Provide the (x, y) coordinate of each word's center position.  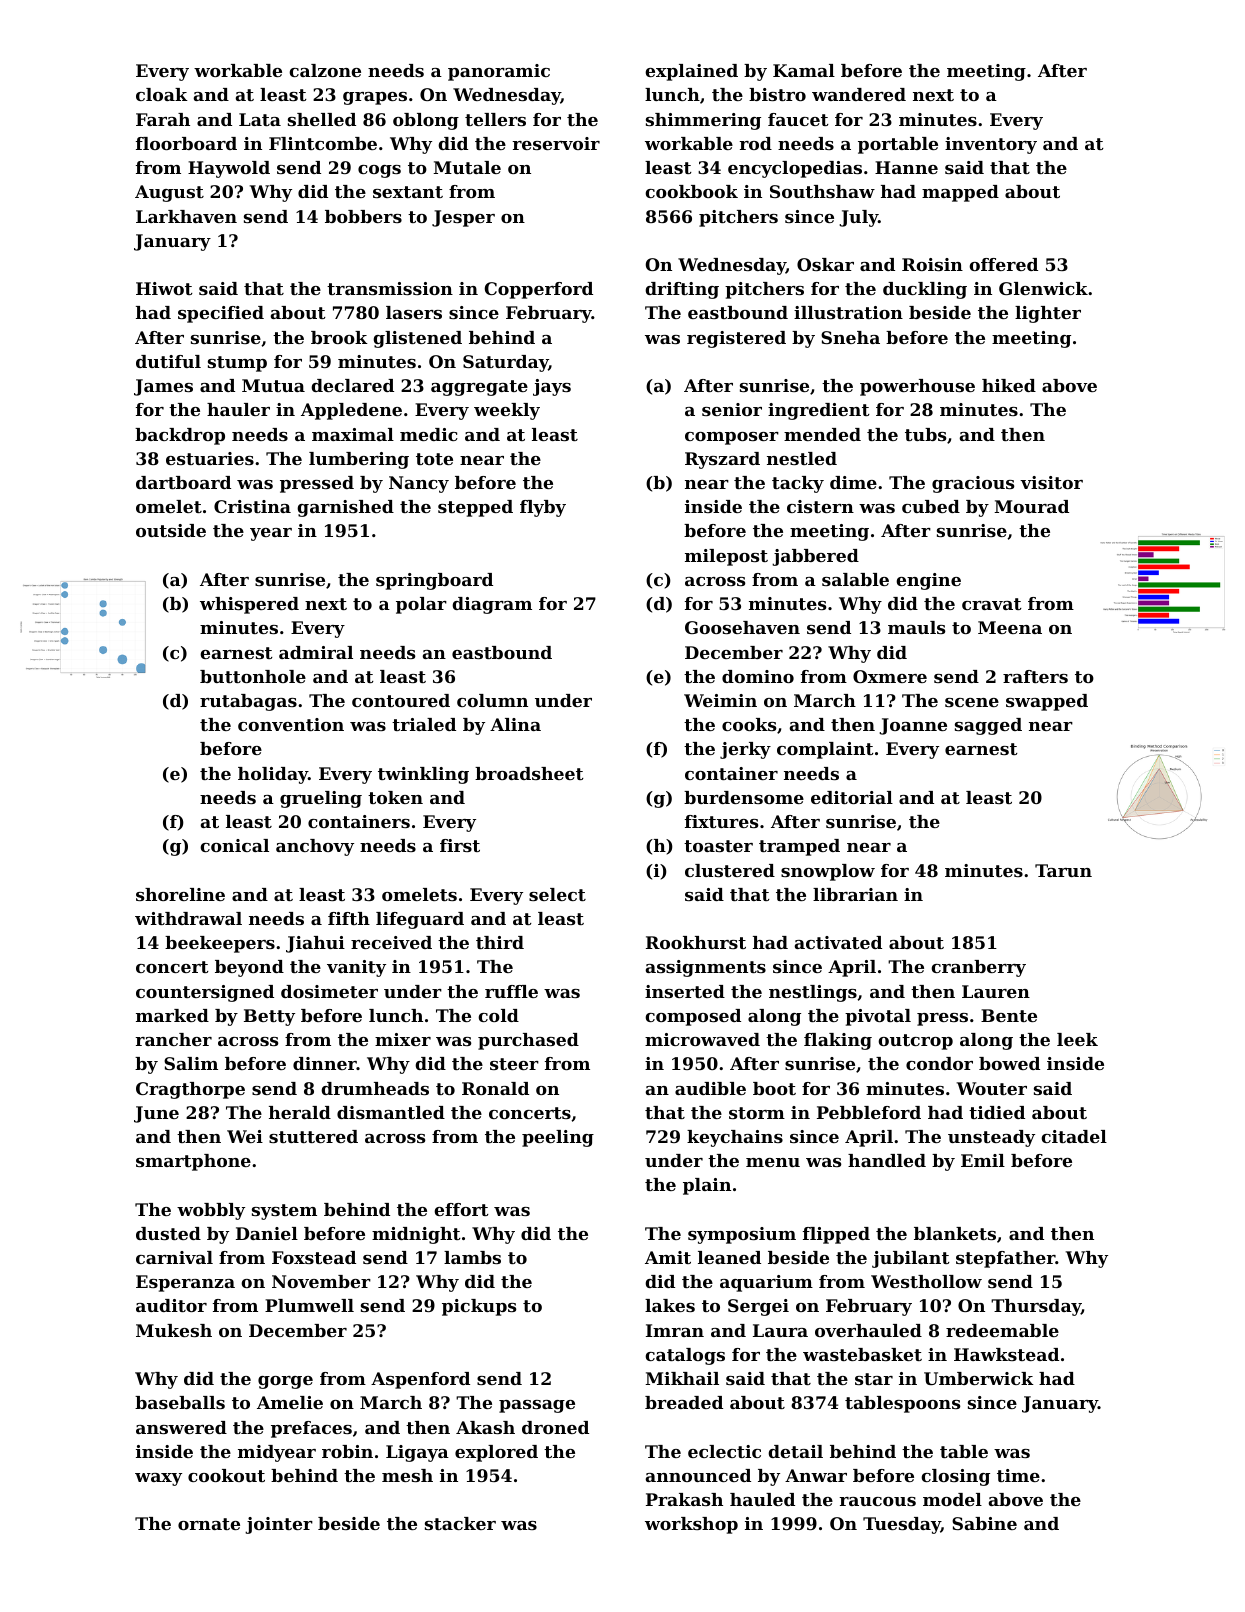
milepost (726, 557)
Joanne (913, 726)
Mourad (1031, 506)
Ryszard (722, 460)
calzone (325, 70)
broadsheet (529, 773)
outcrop (915, 1042)
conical (234, 845)
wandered (859, 94)
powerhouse (917, 387)
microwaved (702, 1039)
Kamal (804, 70)
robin (347, 1451)
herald (300, 1112)
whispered (249, 605)
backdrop (180, 436)
